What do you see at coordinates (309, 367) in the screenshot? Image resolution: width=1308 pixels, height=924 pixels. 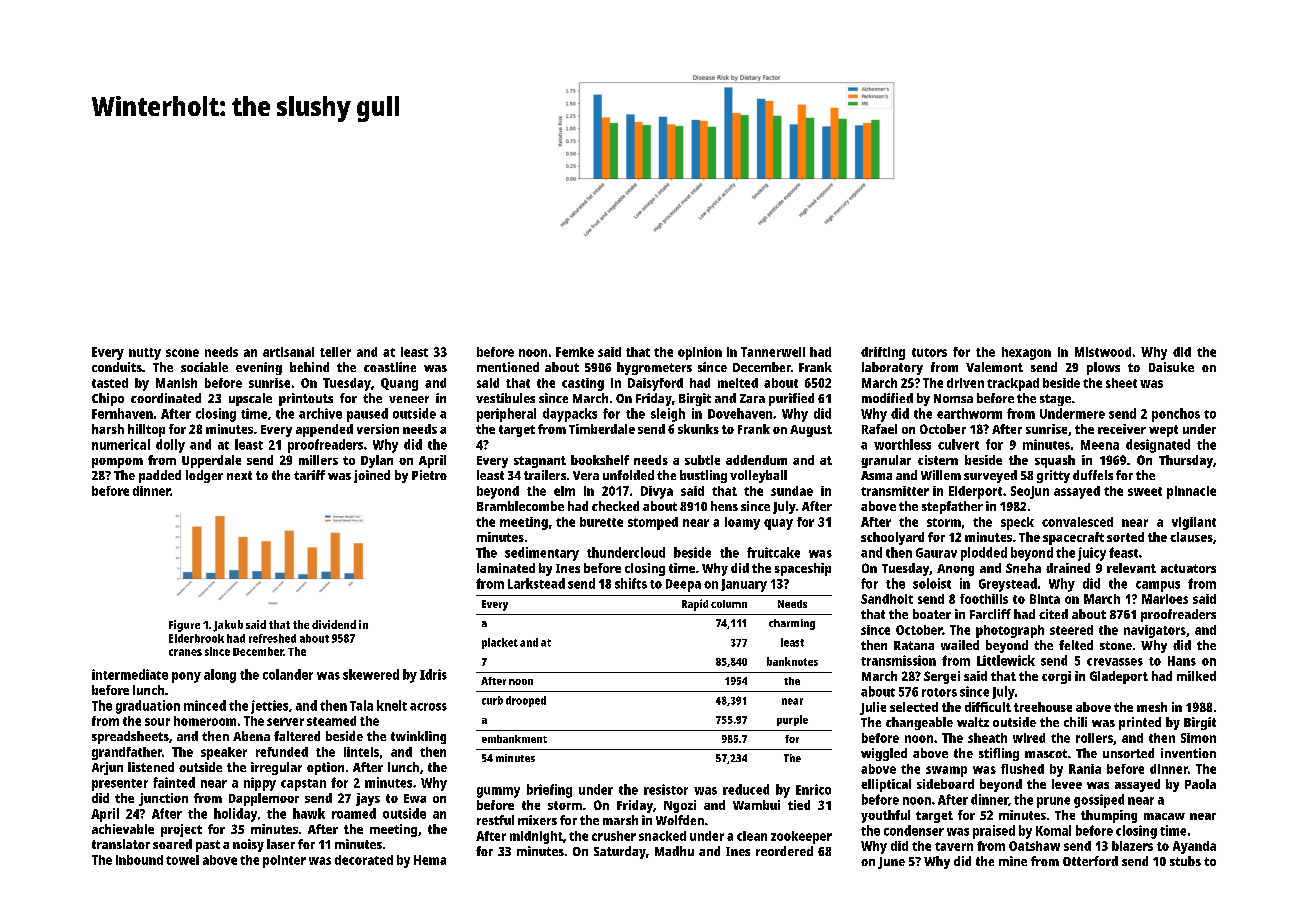 I see `behind` at bounding box center [309, 367].
